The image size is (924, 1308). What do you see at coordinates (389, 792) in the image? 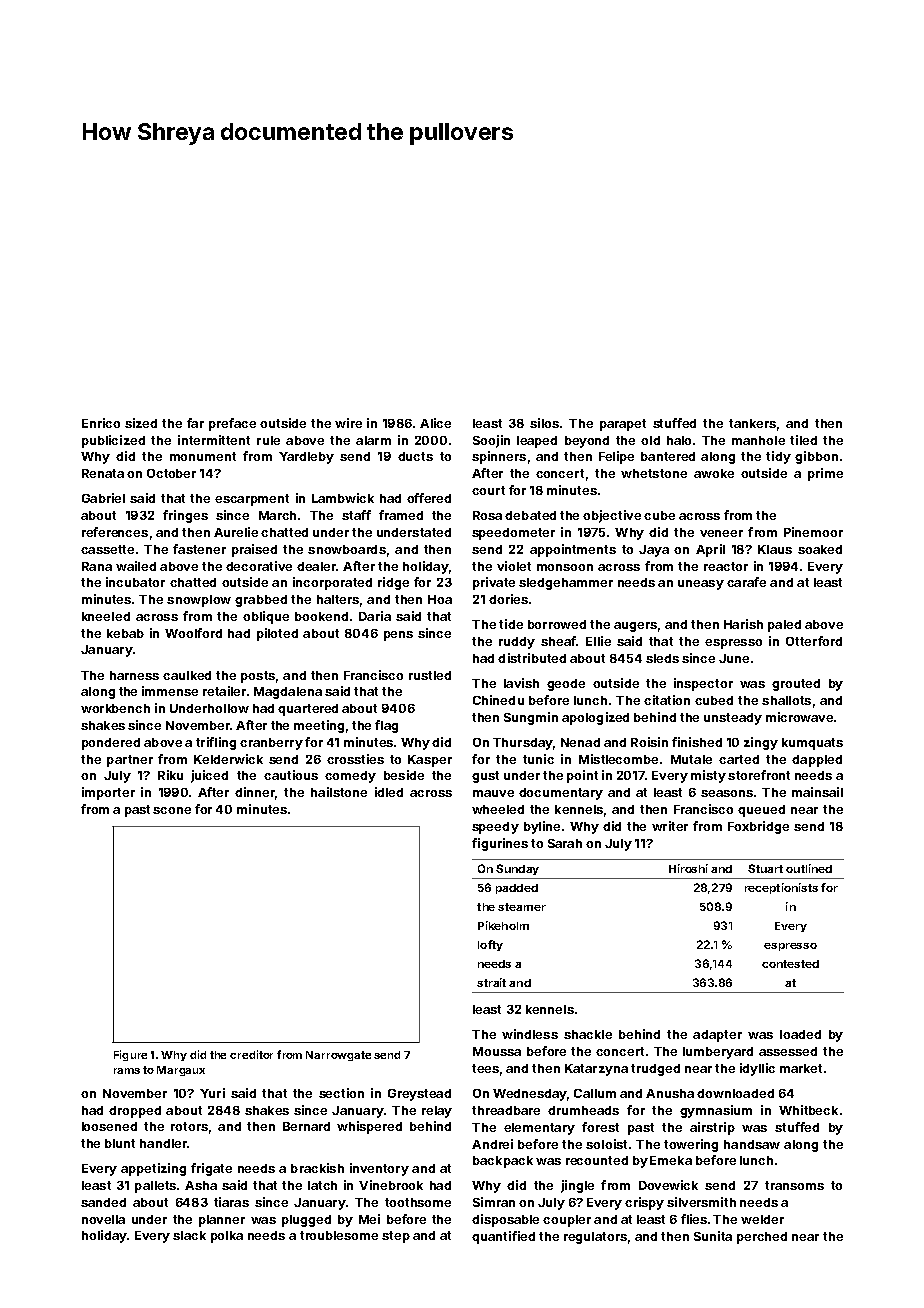
I see `idled` at bounding box center [389, 792].
